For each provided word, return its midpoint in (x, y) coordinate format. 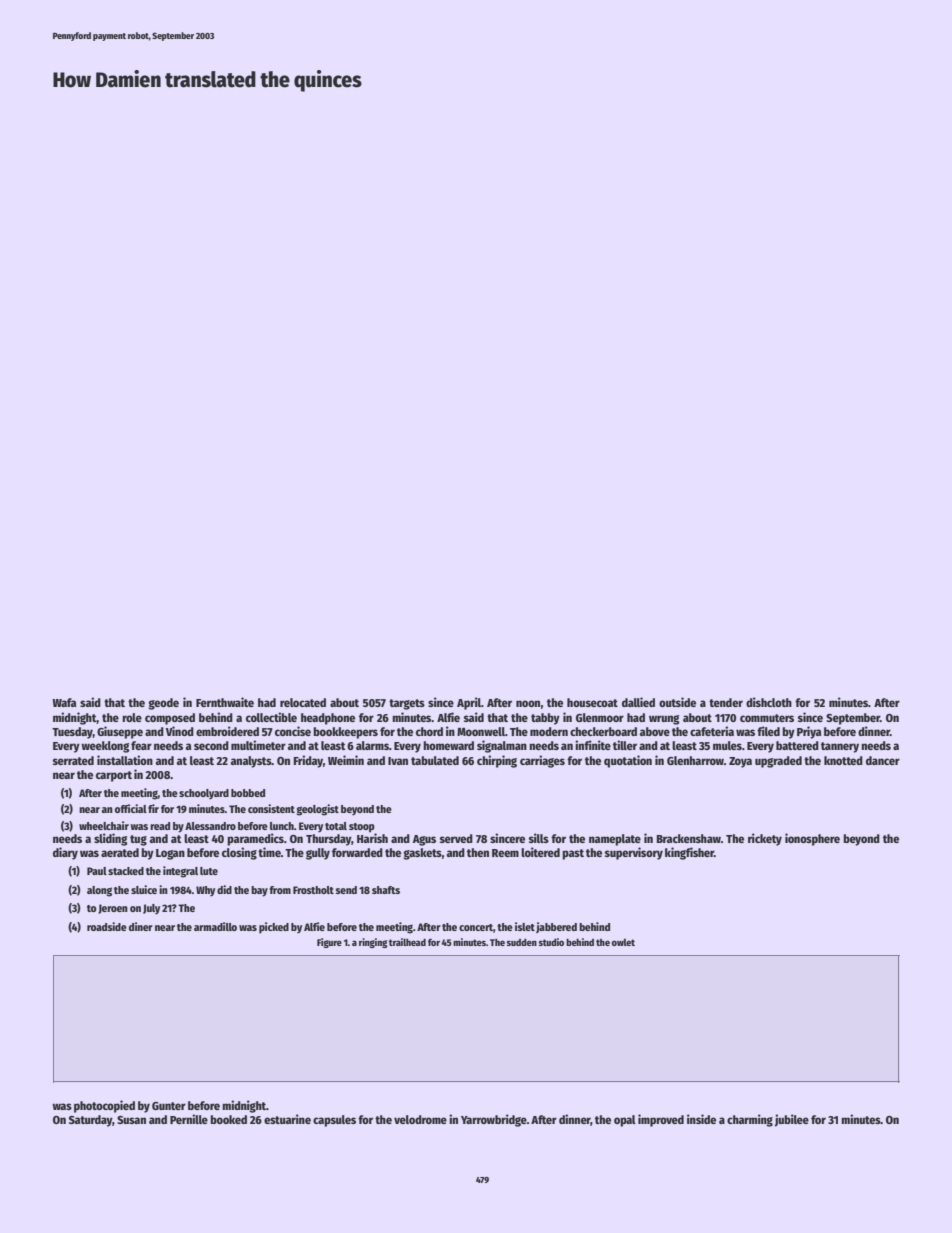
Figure (329, 943)
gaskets (422, 854)
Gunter (169, 1106)
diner (141, 926)
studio (551, 942)
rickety (765, 839)
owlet (623, 942)
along (99, 891)
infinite (593, 745)
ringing (373, 943)
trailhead (407, 942)
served (456, 838)
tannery (840, 747)
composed (170, 719)
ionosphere (812, 839)
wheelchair (104, 825)
